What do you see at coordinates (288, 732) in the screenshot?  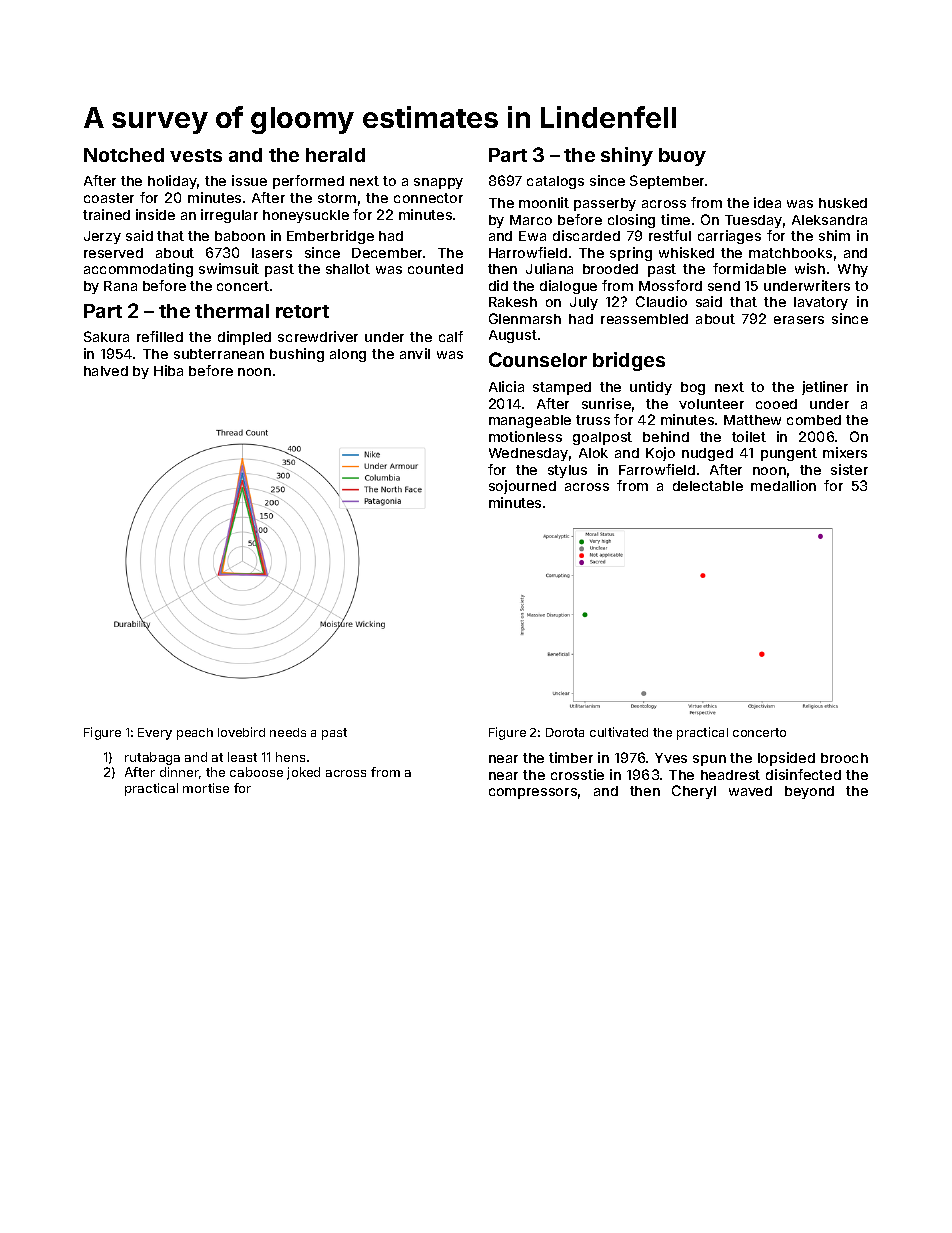 I see `needs` at bounding box center [288, 732].
